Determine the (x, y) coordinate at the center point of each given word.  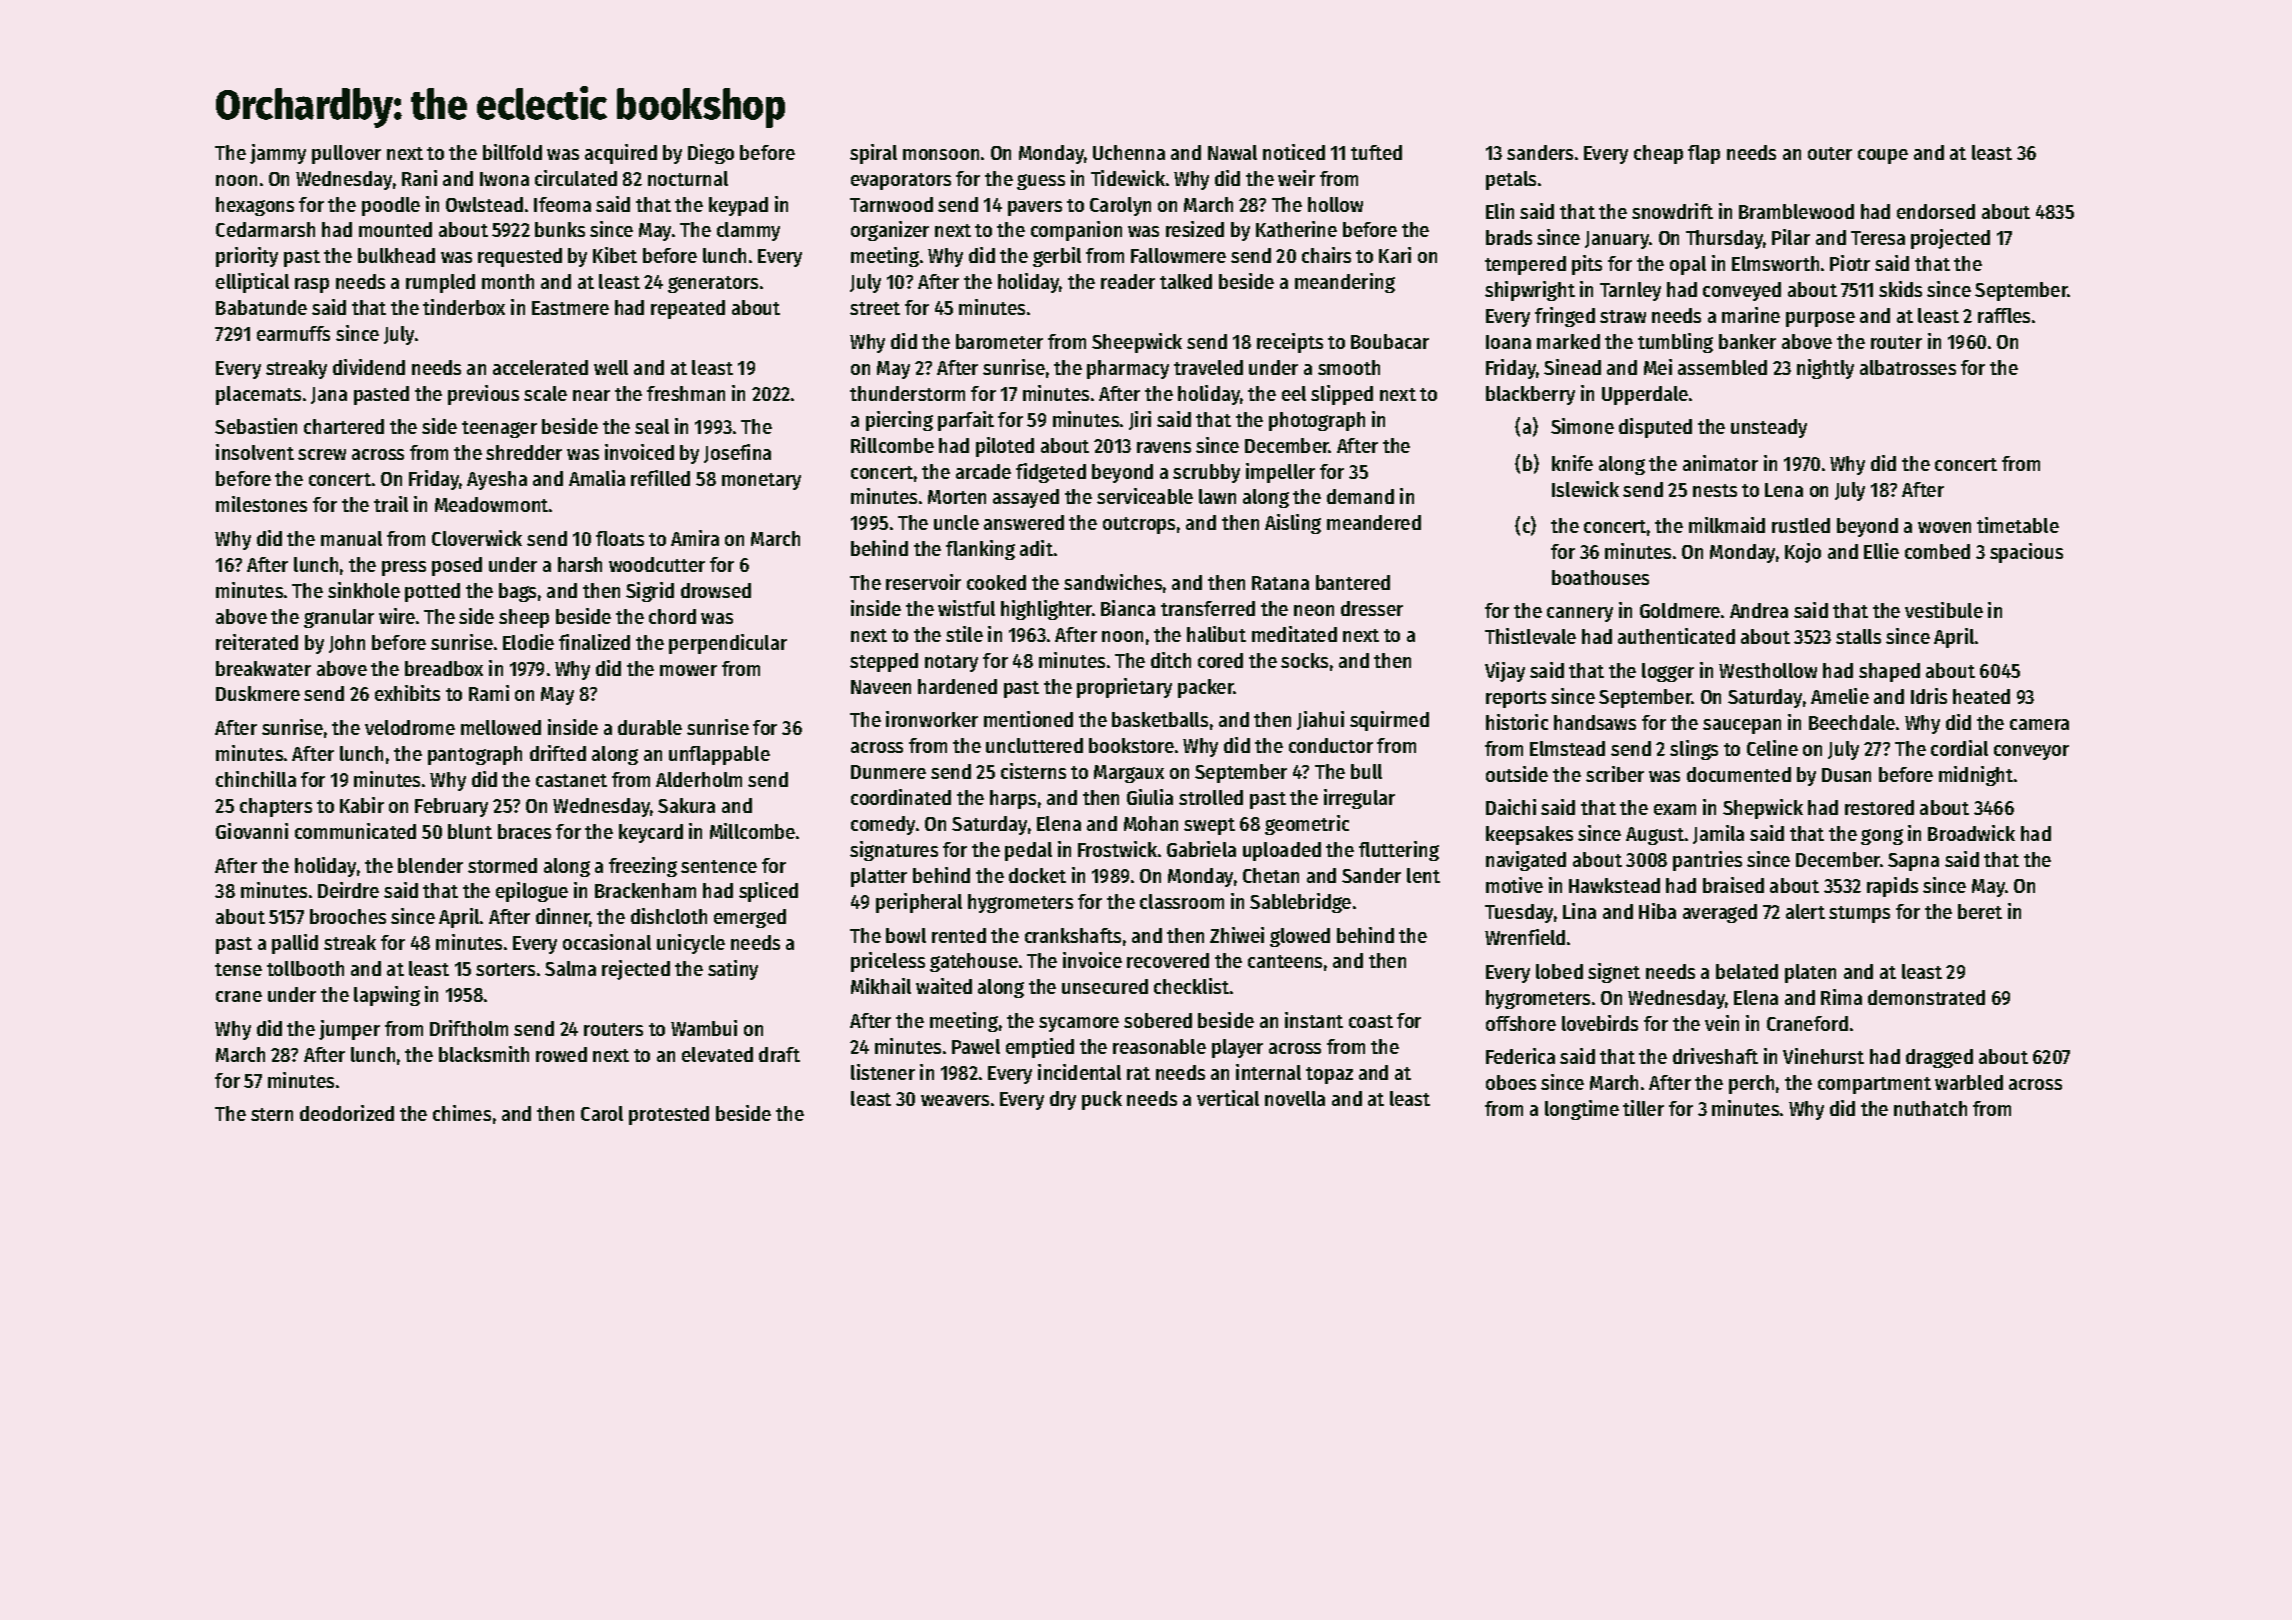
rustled (1801, 525)
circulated (576, 178)
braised (1733, 885)
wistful (966, 608)
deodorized (347, 1113)
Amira (695, 538)
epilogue (532, 892)
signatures (894, 851)
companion (1076, 231)
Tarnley (1630, 291)
